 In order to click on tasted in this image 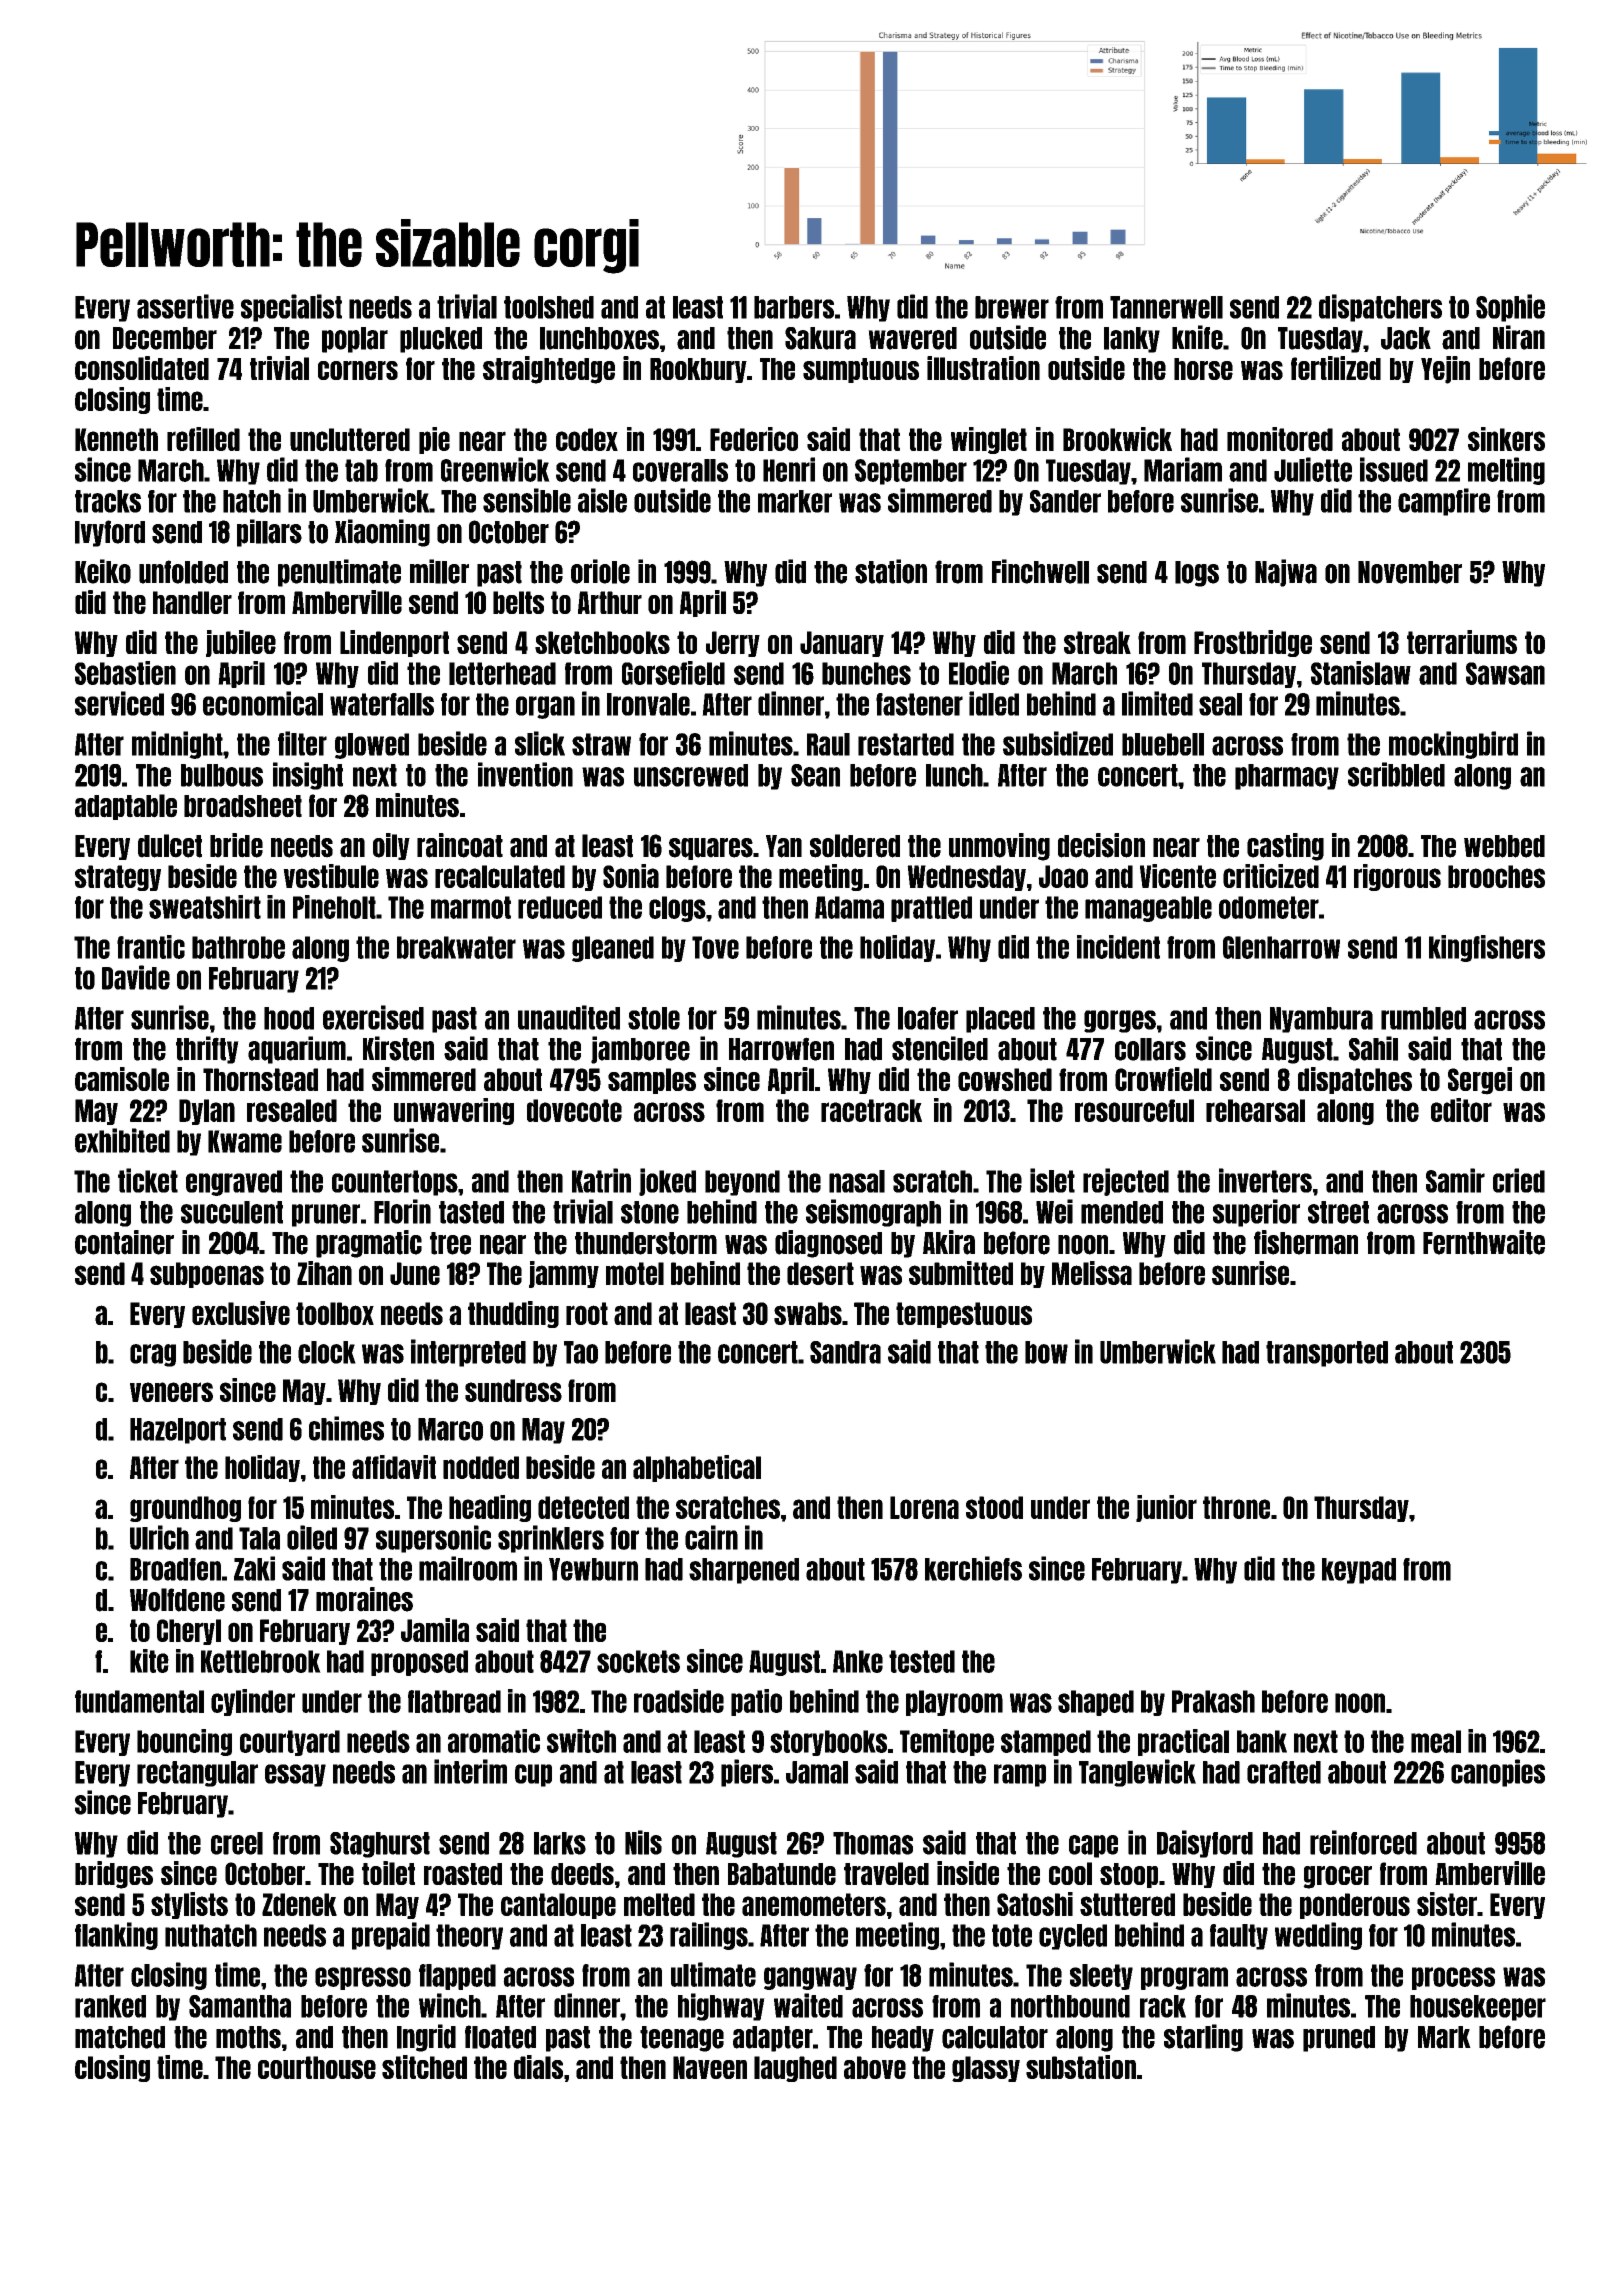, I will do `click(471, 1212)`.
